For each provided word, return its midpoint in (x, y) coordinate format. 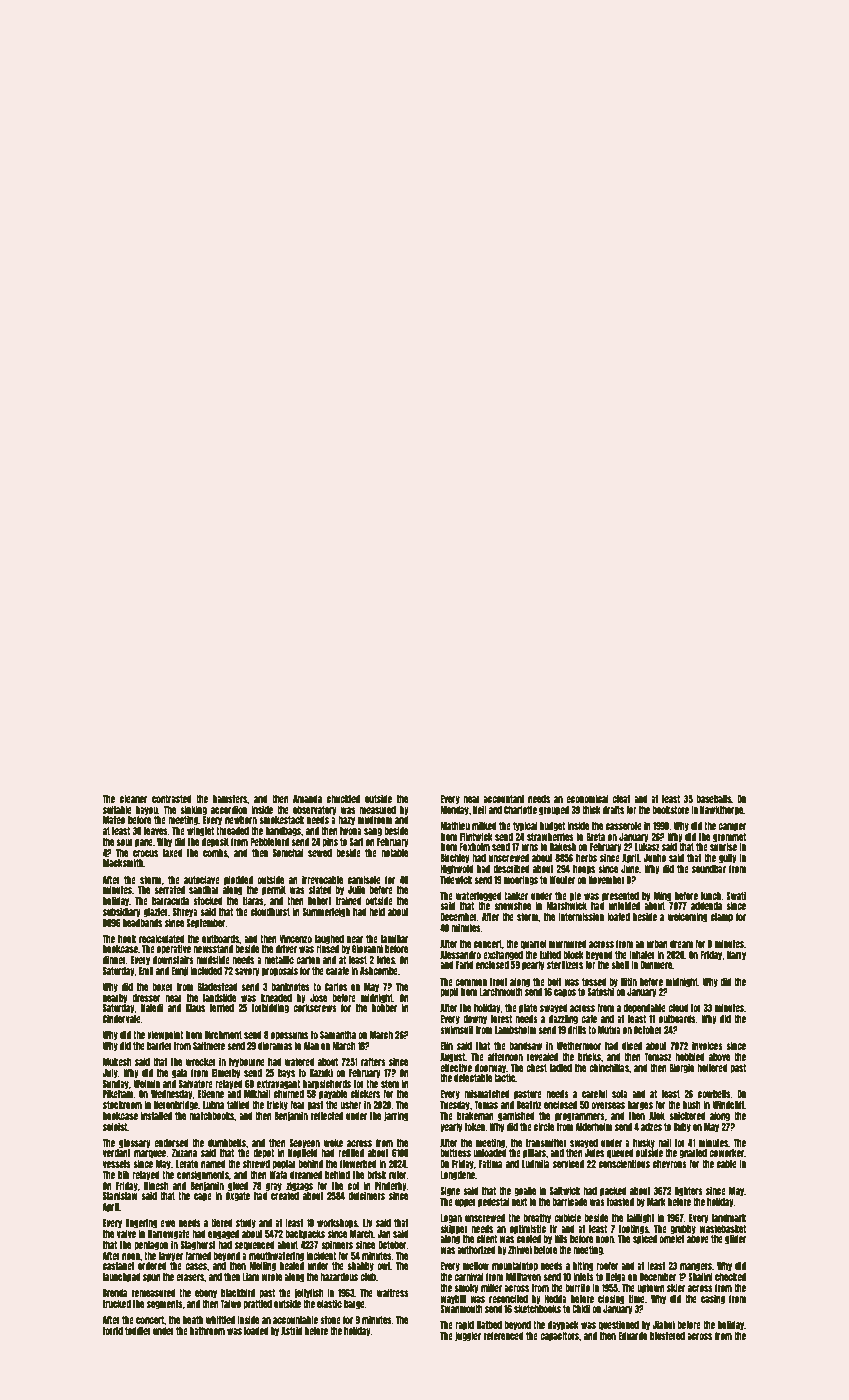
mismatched (487, 1093)
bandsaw (525, 1046)
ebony (206, 1293)
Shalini (700, 1276)
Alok (657, 1116)
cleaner (133, 799)
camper (732, 827)
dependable (644, 1008)
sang (373, 832)
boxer (162, 987)
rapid (464, 1325)
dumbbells (227, 1143)
